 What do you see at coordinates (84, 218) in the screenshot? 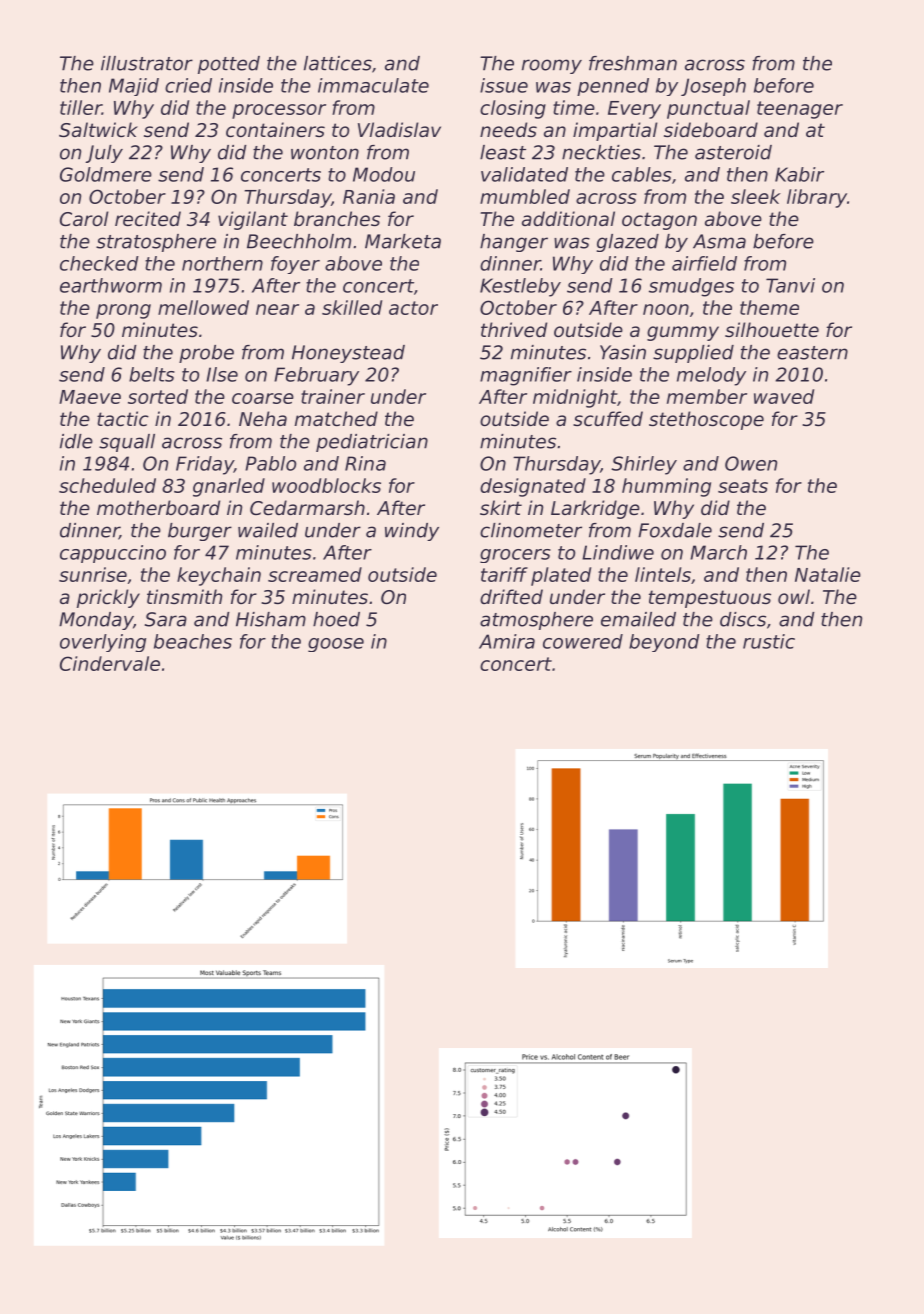
I see `Carol` at bounding box center [84, 218].
